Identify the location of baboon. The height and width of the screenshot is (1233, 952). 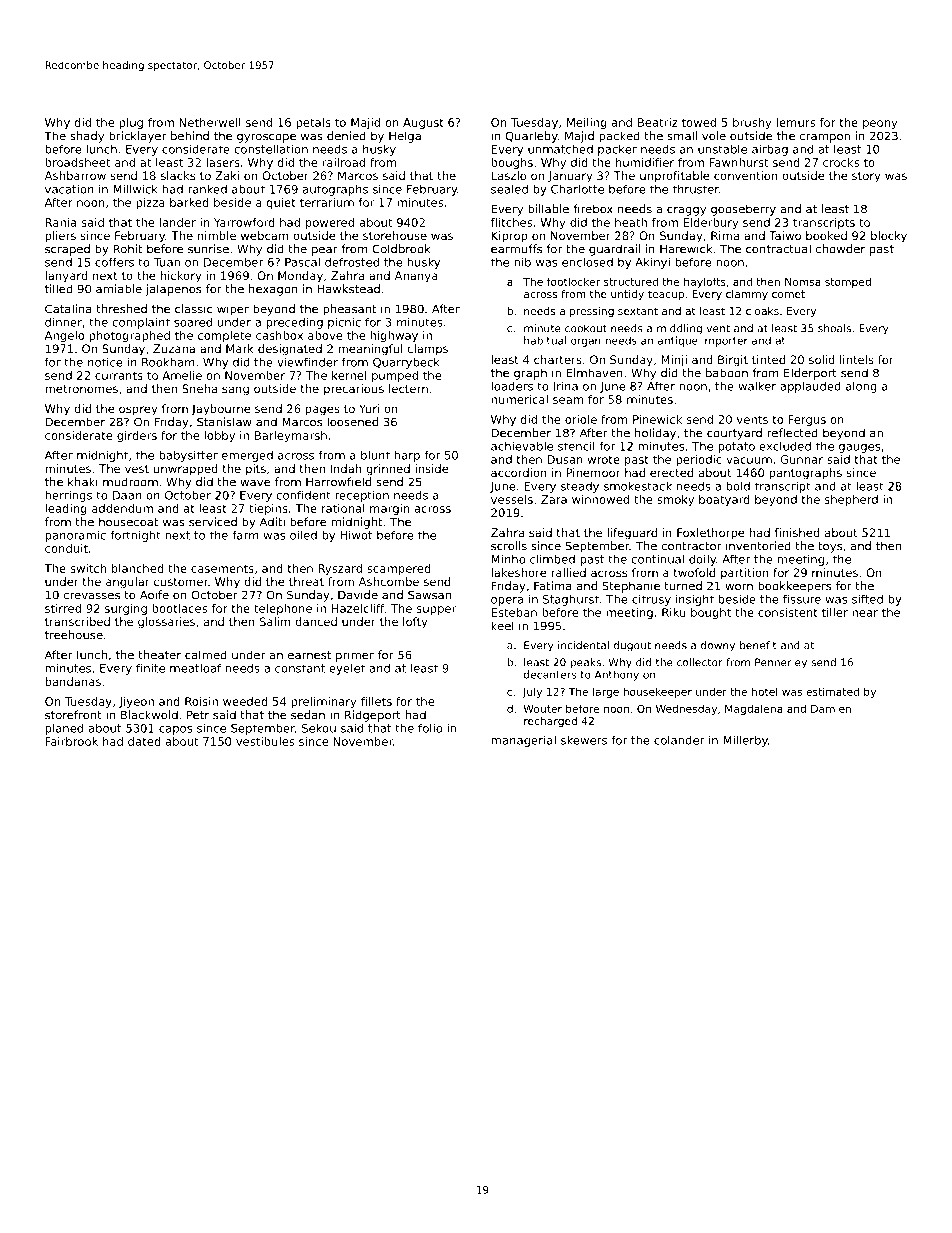
(727, 373).
